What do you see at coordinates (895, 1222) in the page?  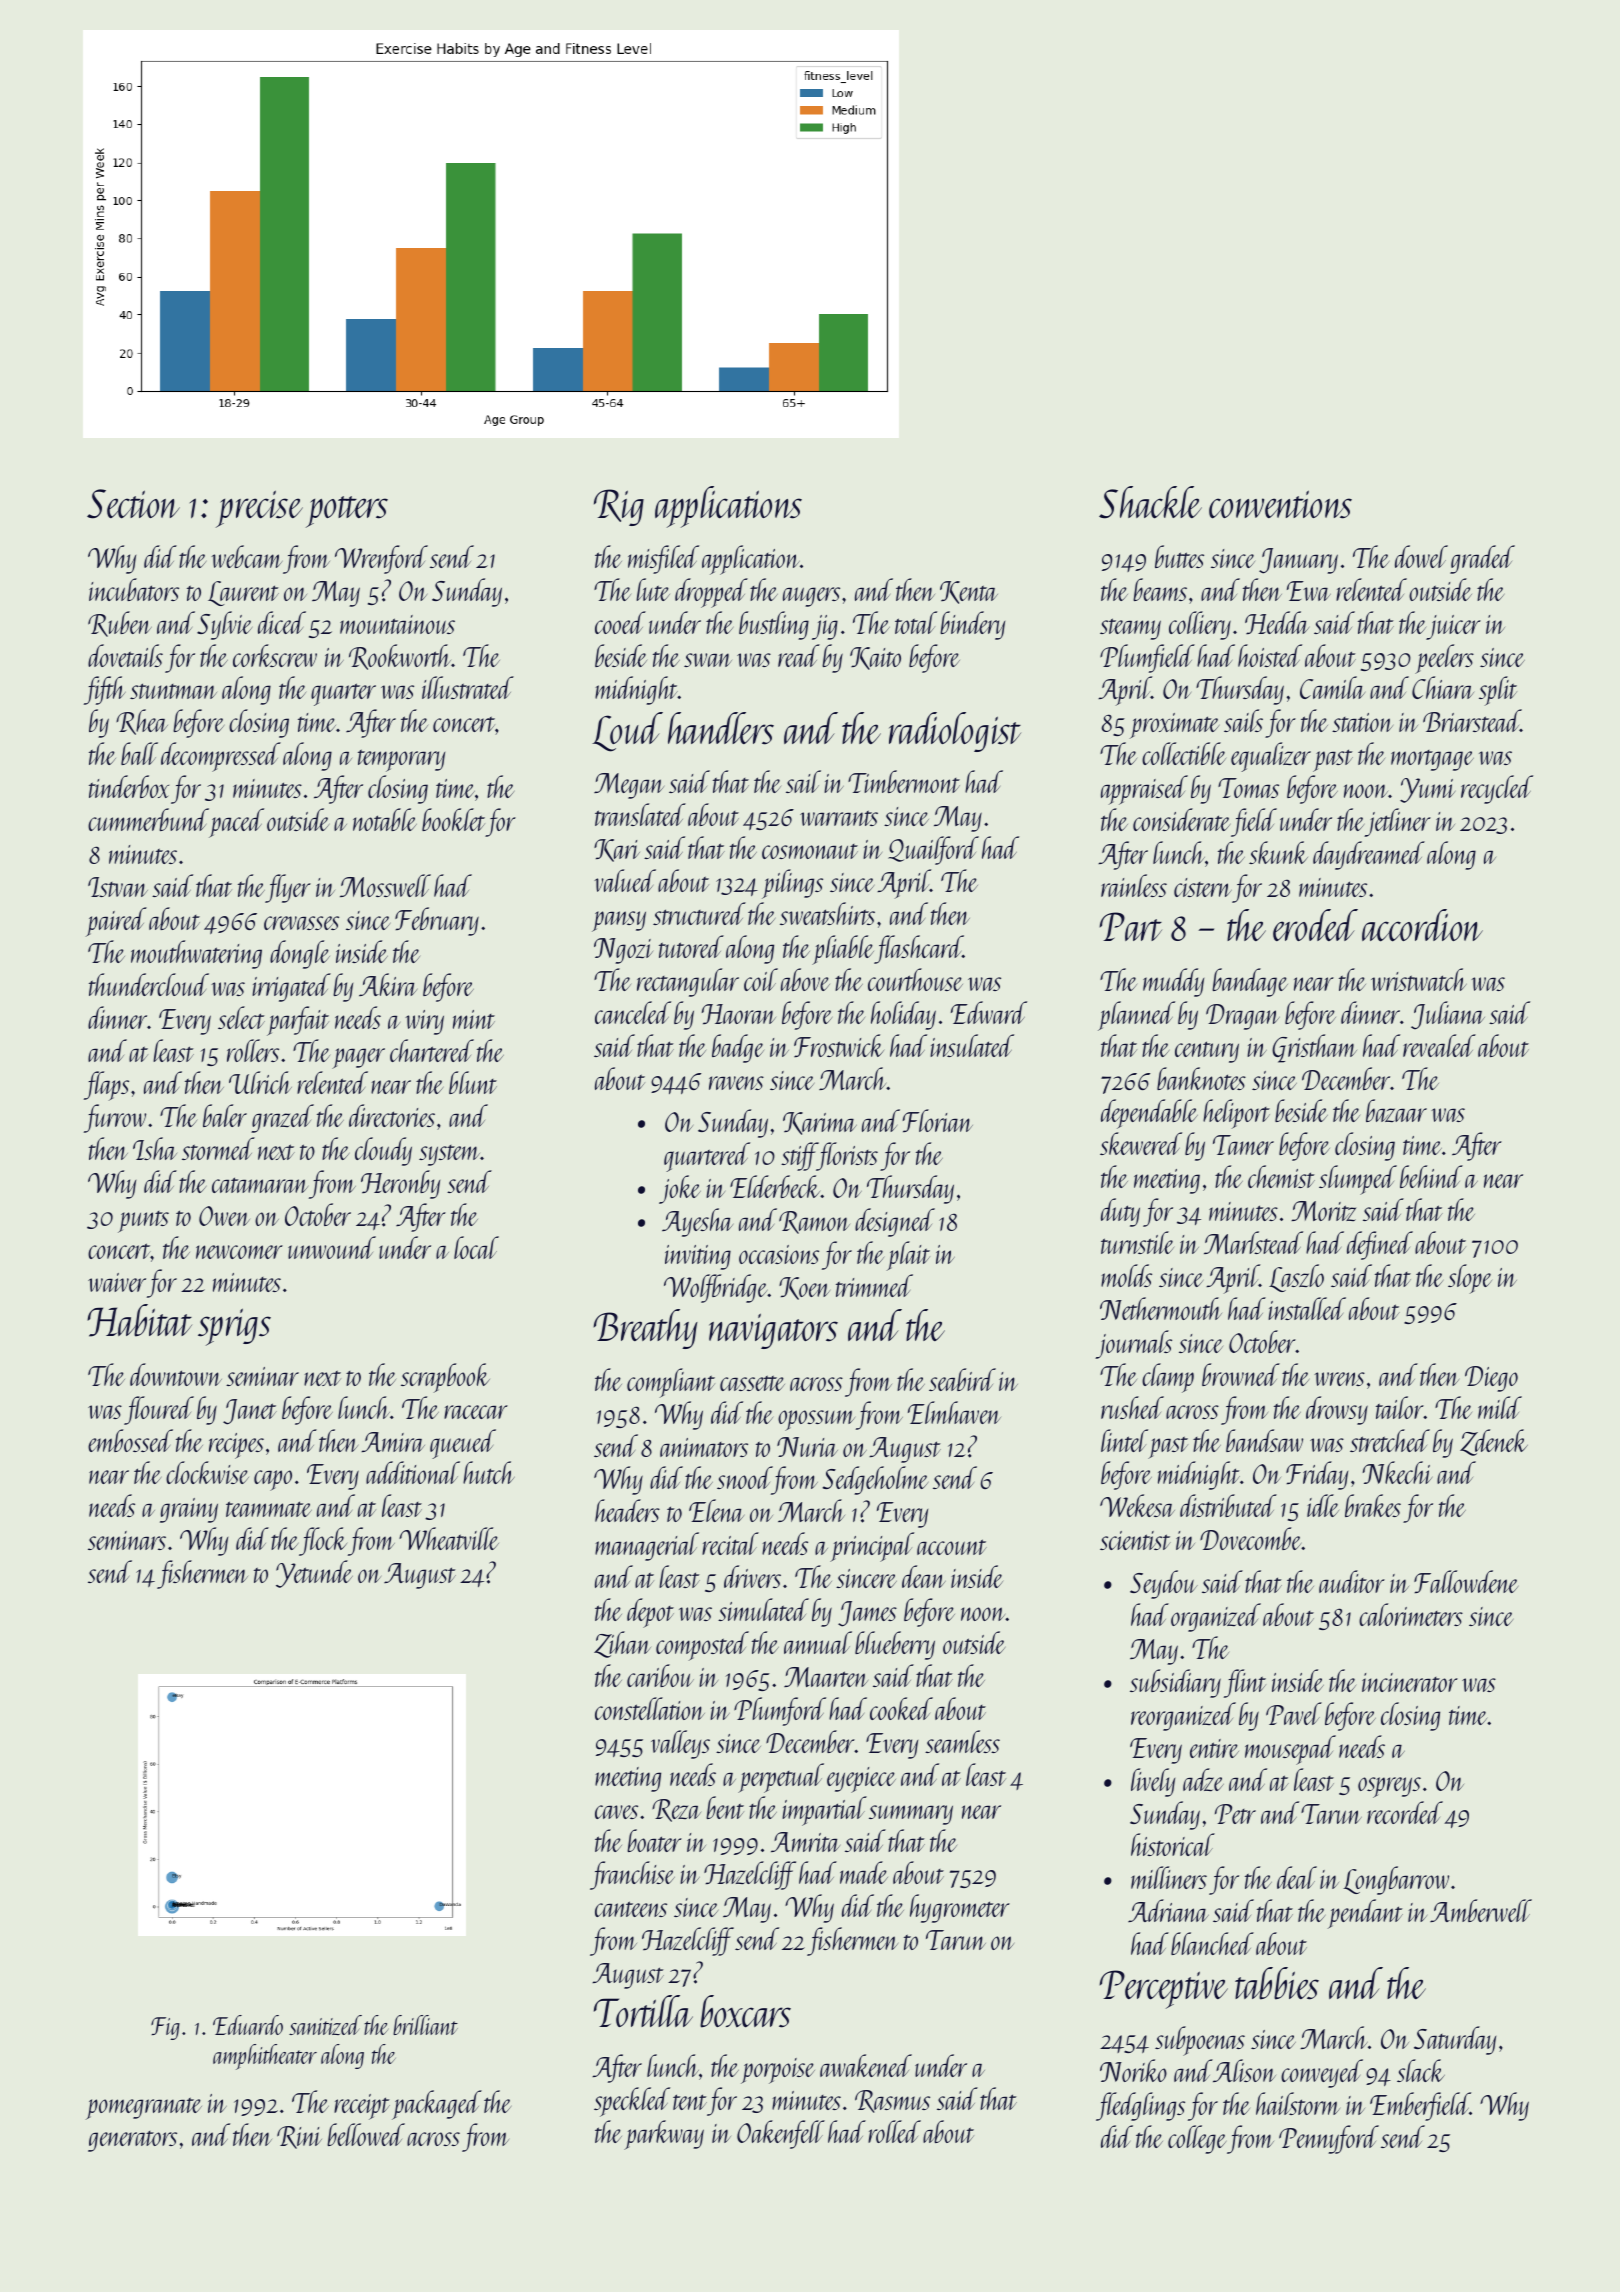 I see `designed` at bounding box center [895, 1222].
